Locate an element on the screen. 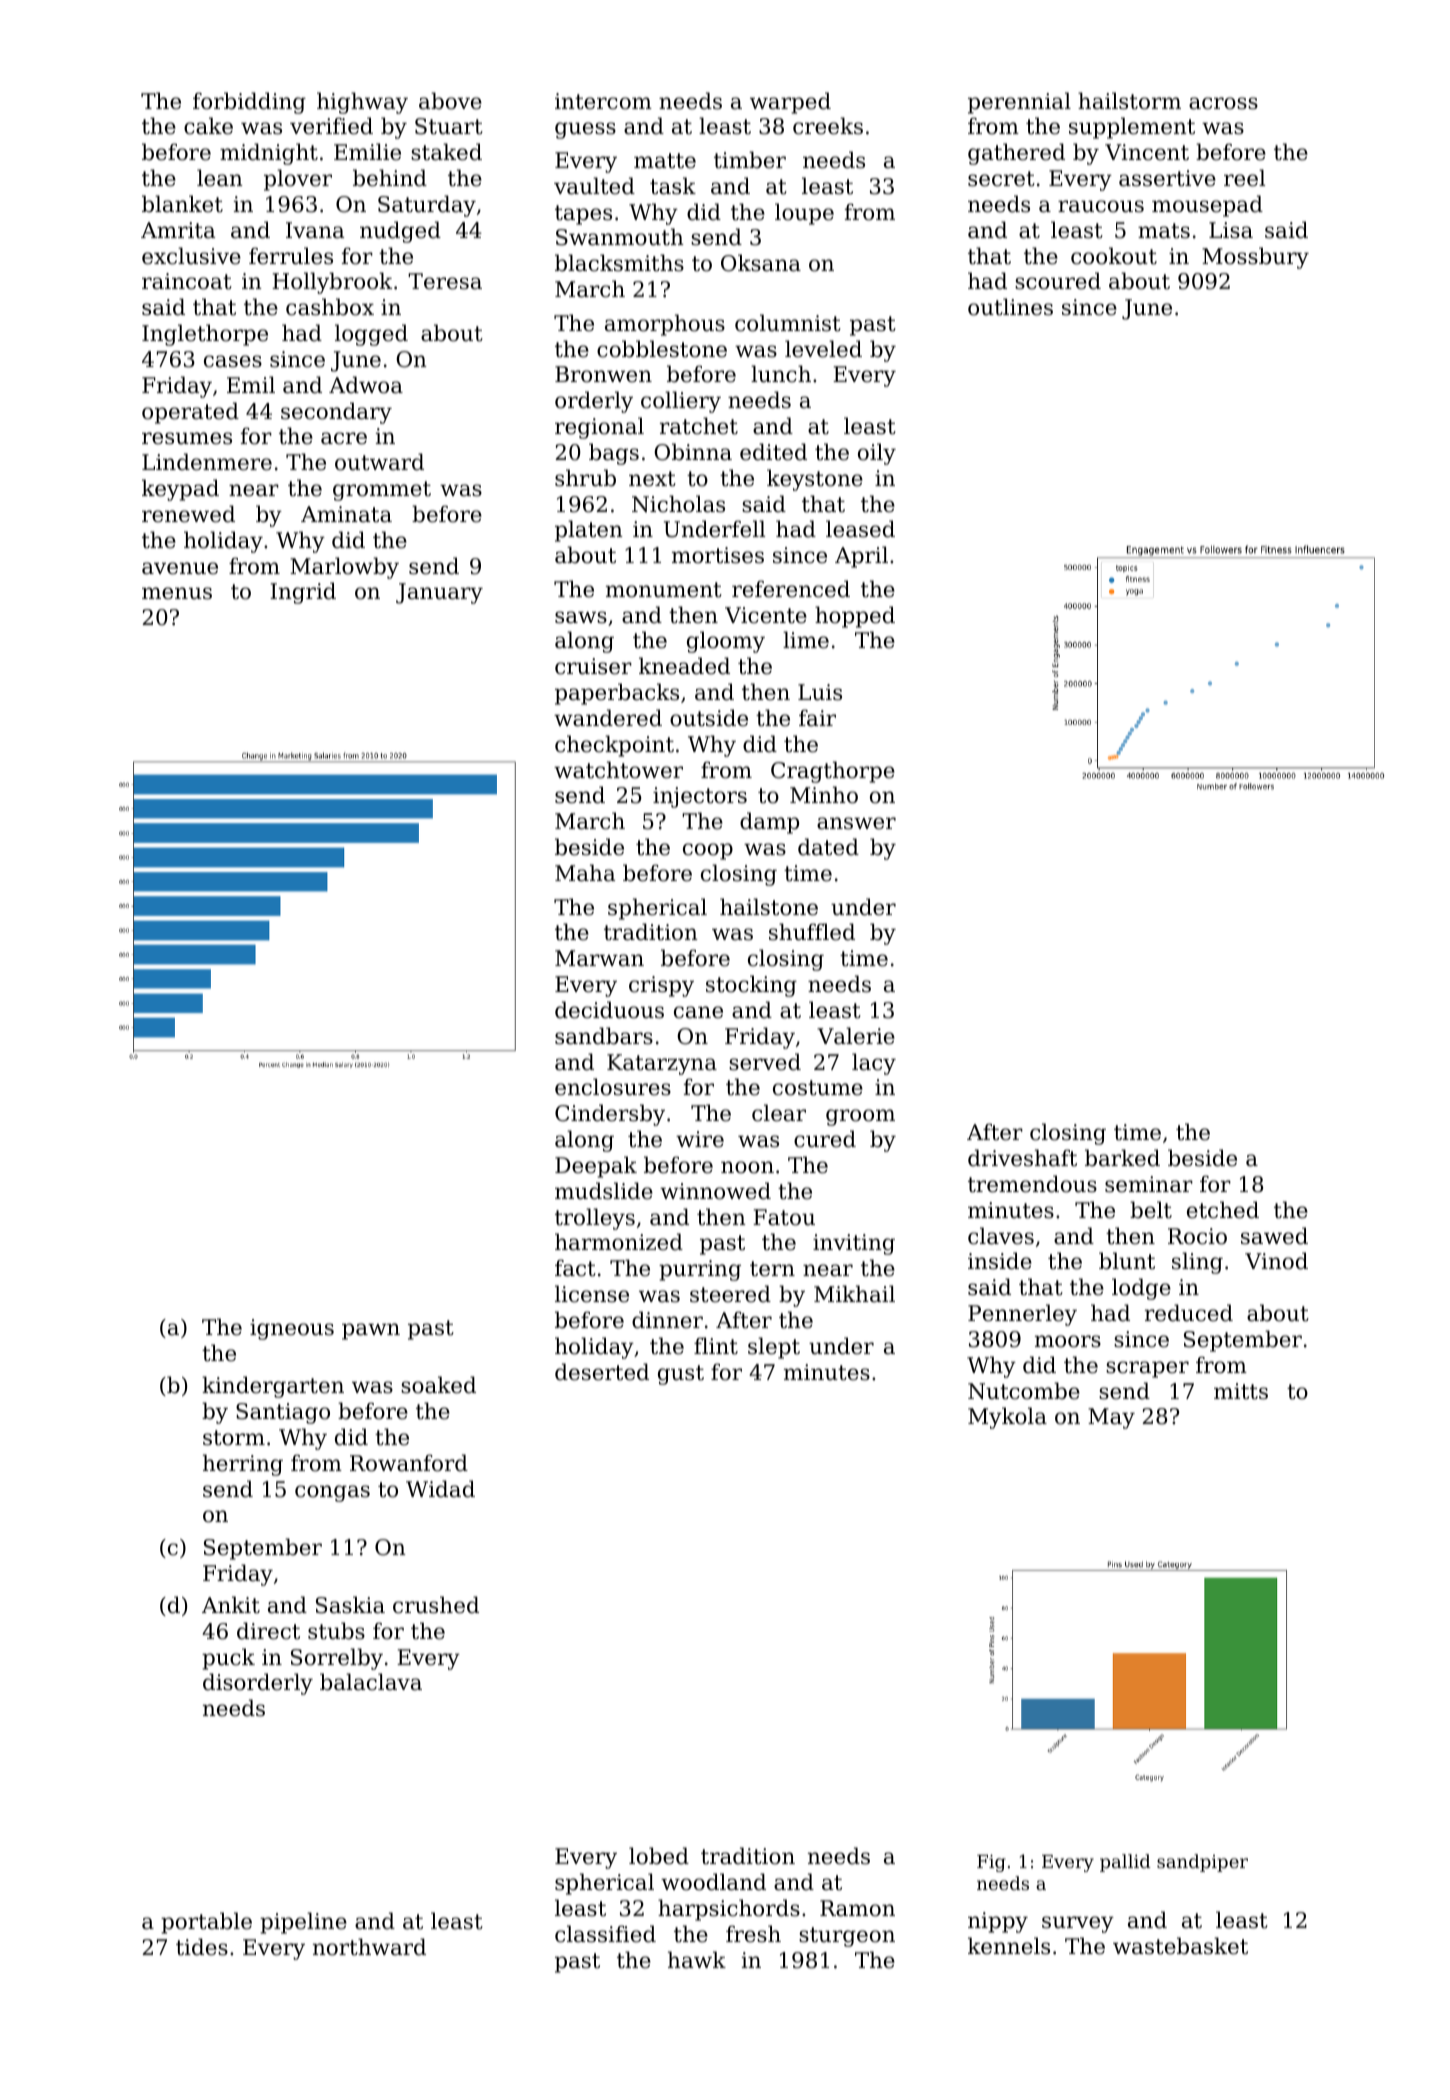  deserted is located at coordinates (602, 1372).
